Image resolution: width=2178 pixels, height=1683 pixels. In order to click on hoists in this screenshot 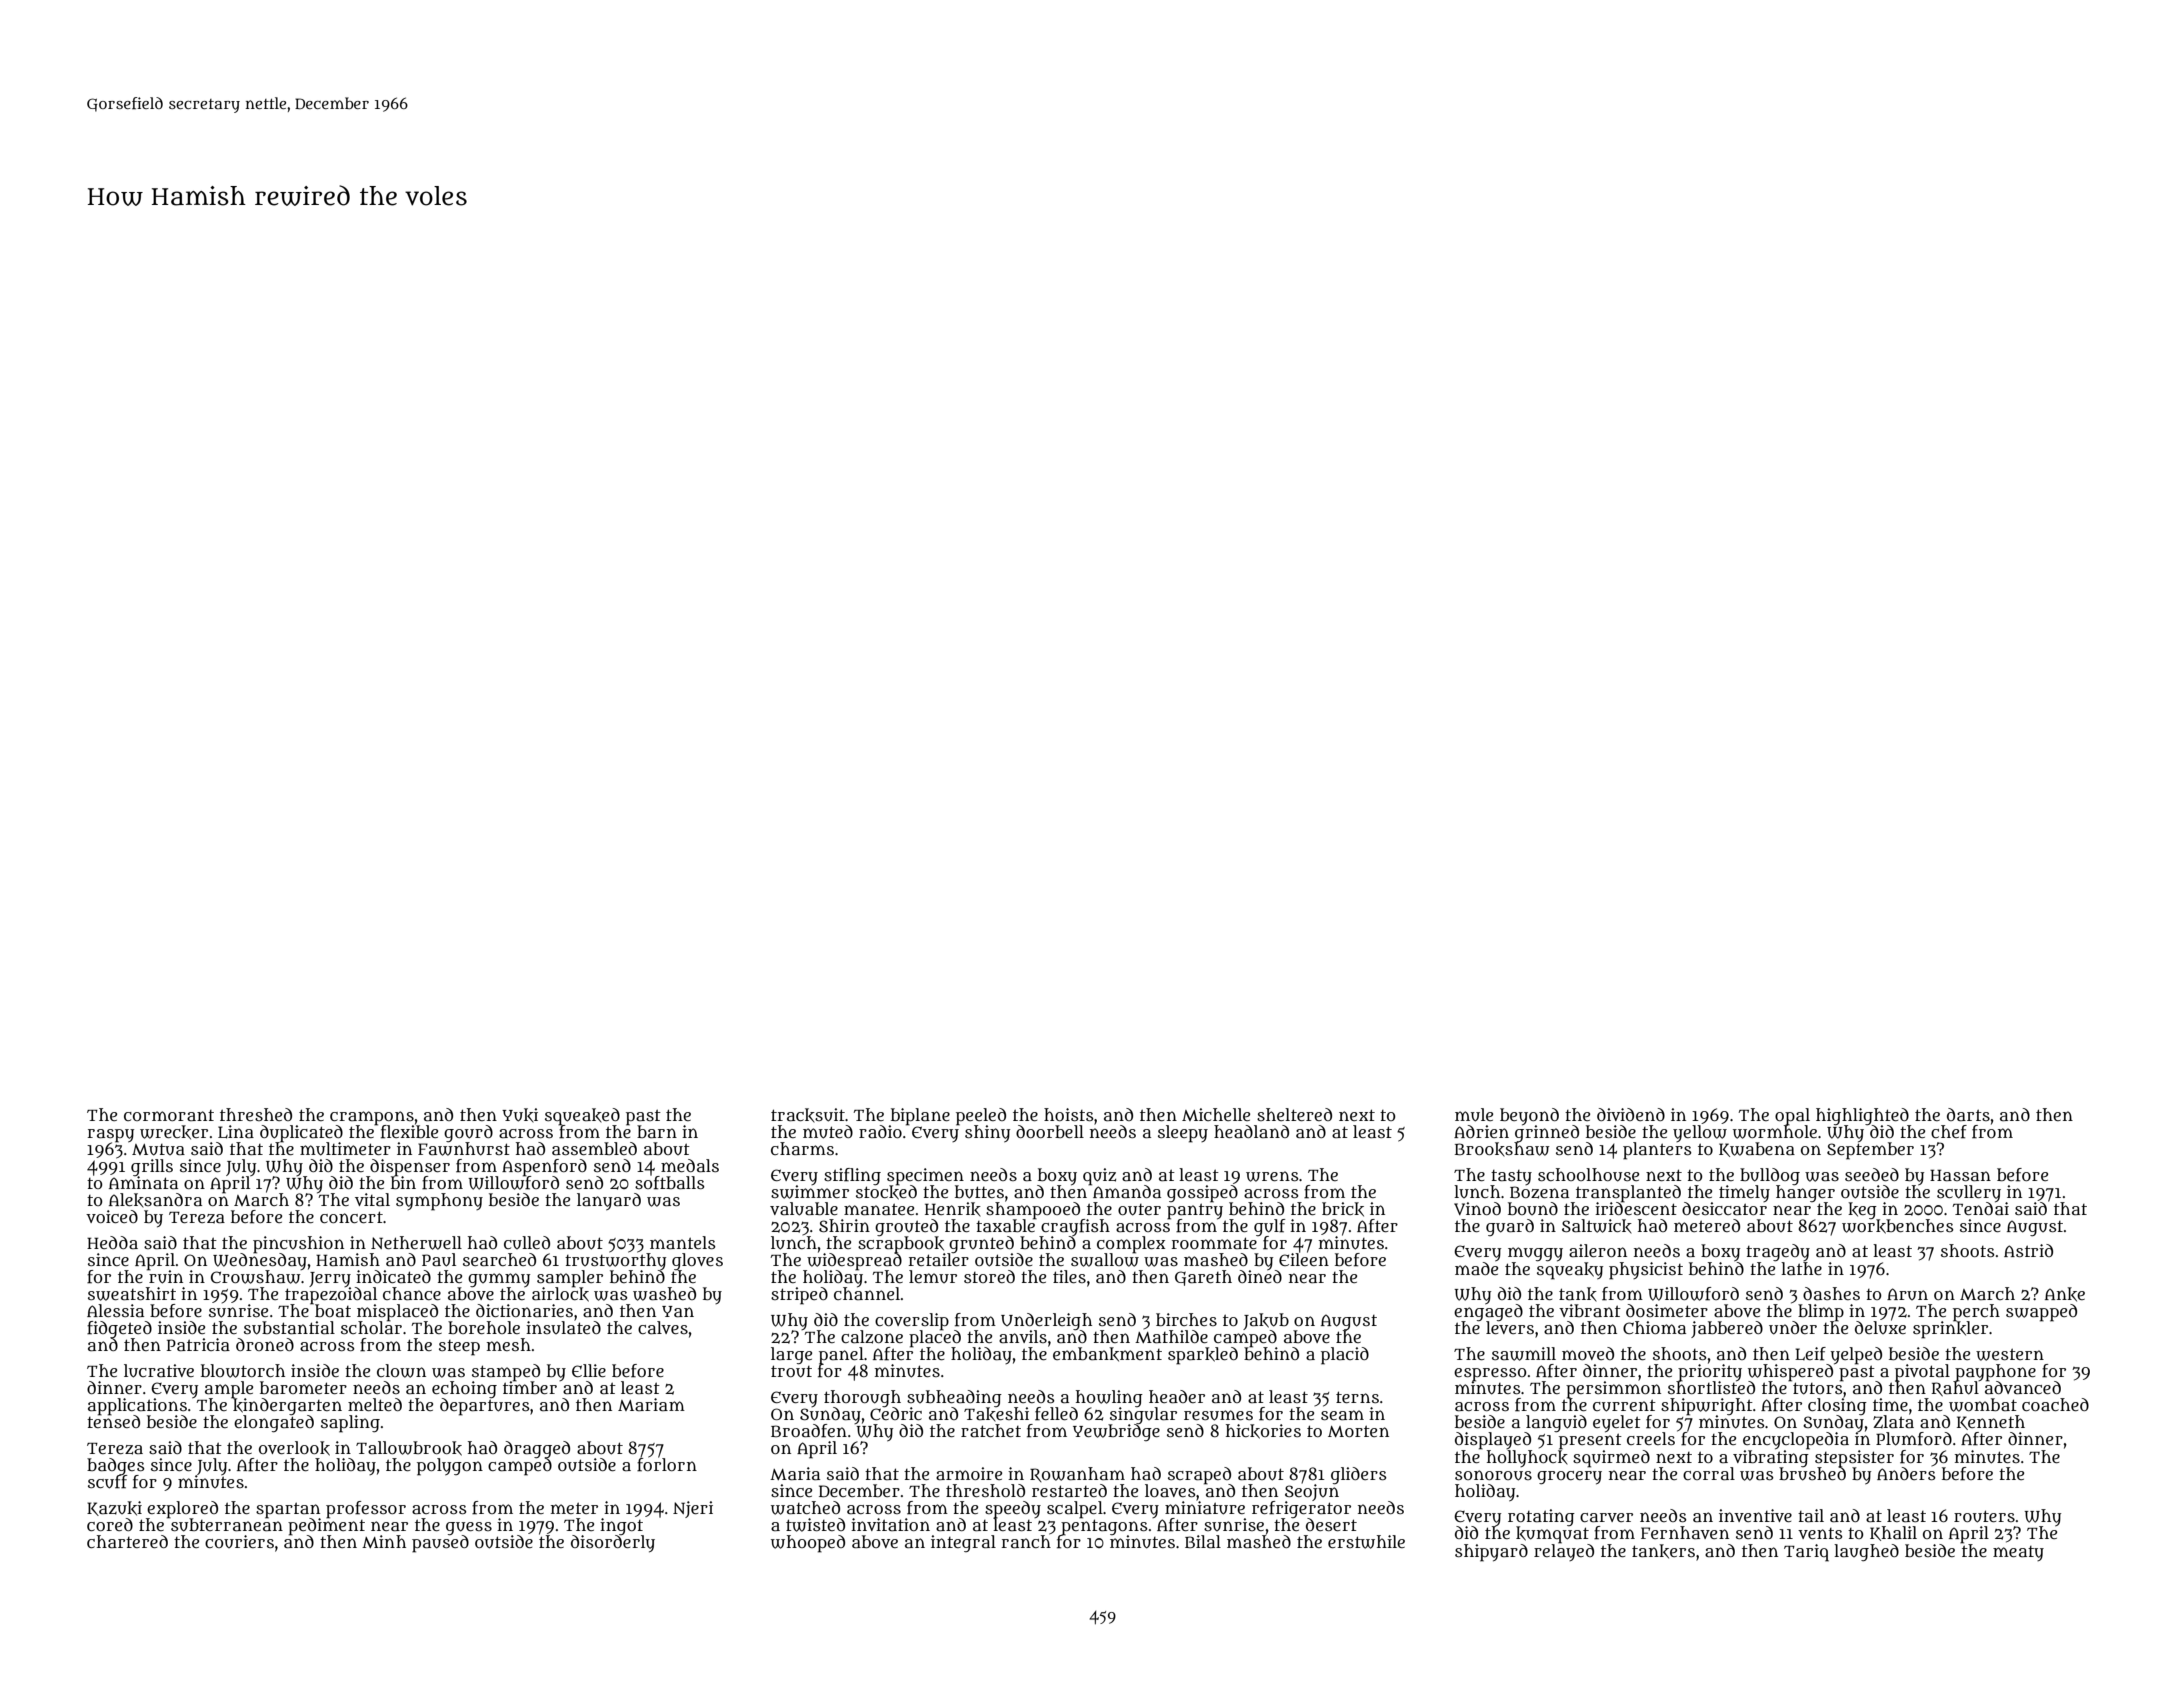, I will do `click(1069, 1114)`.
